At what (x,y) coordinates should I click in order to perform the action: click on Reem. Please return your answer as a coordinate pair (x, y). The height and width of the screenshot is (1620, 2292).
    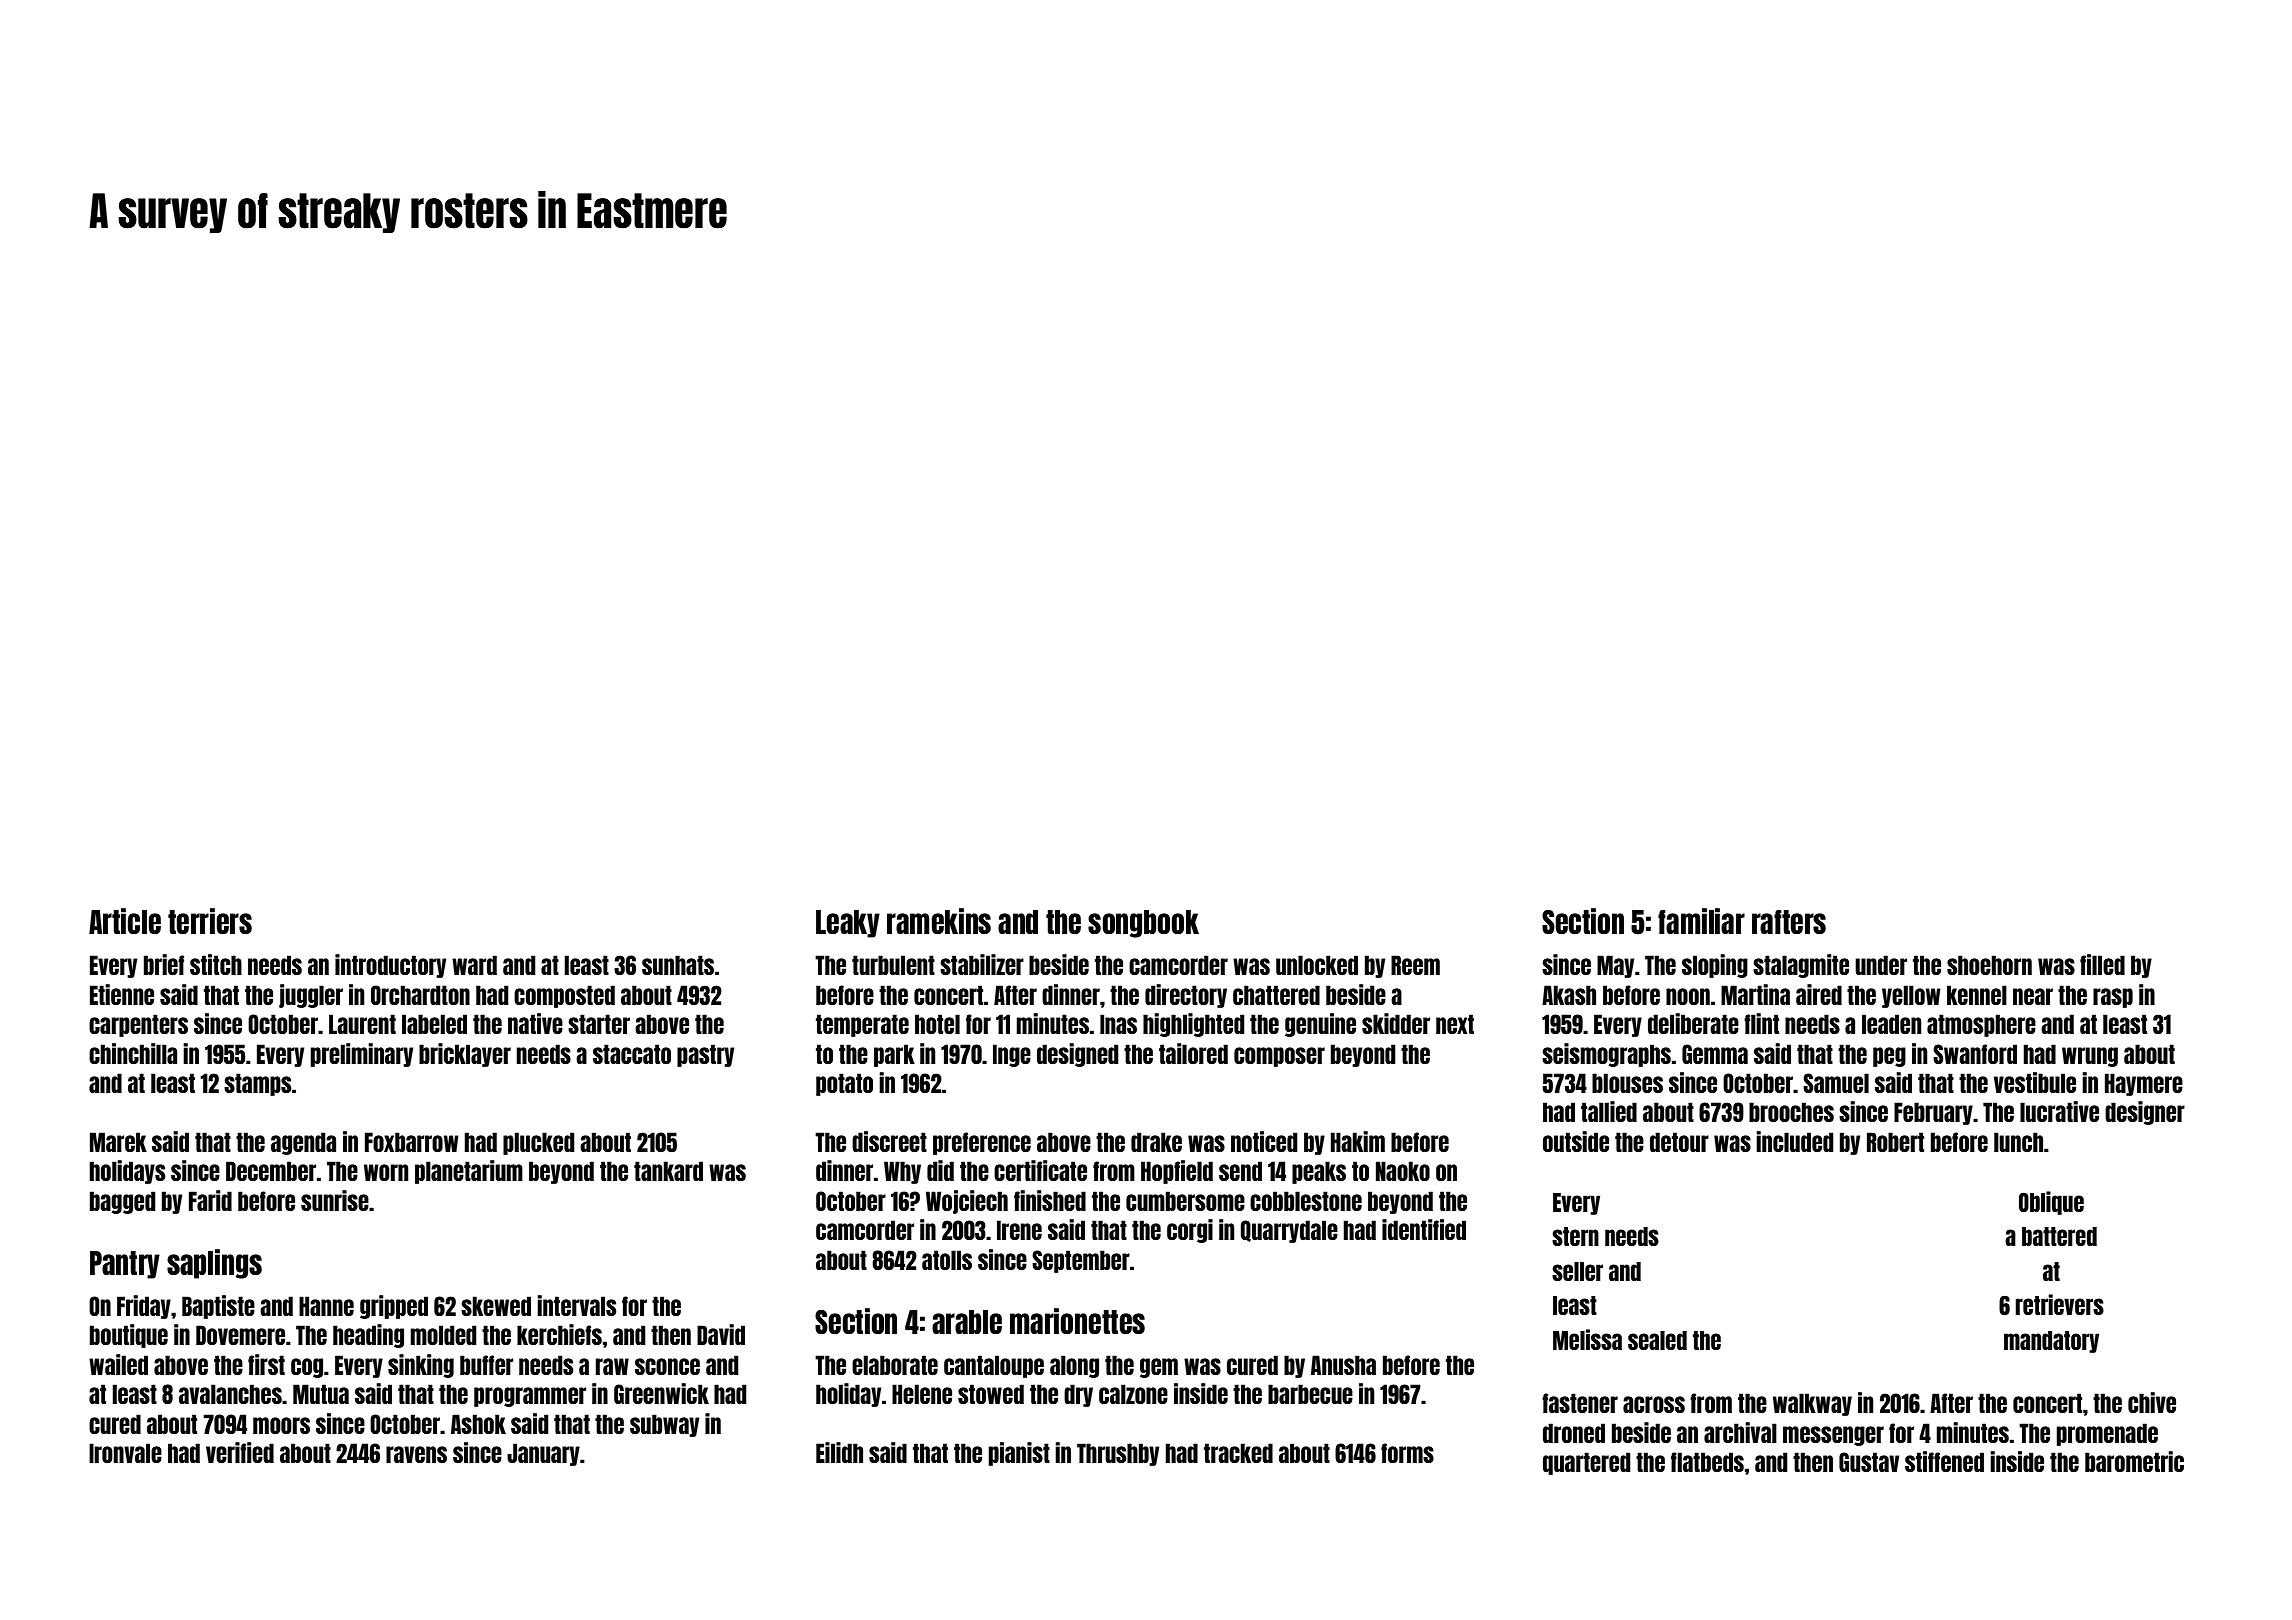
    Looking at the image, I should click on (1415, 965).
